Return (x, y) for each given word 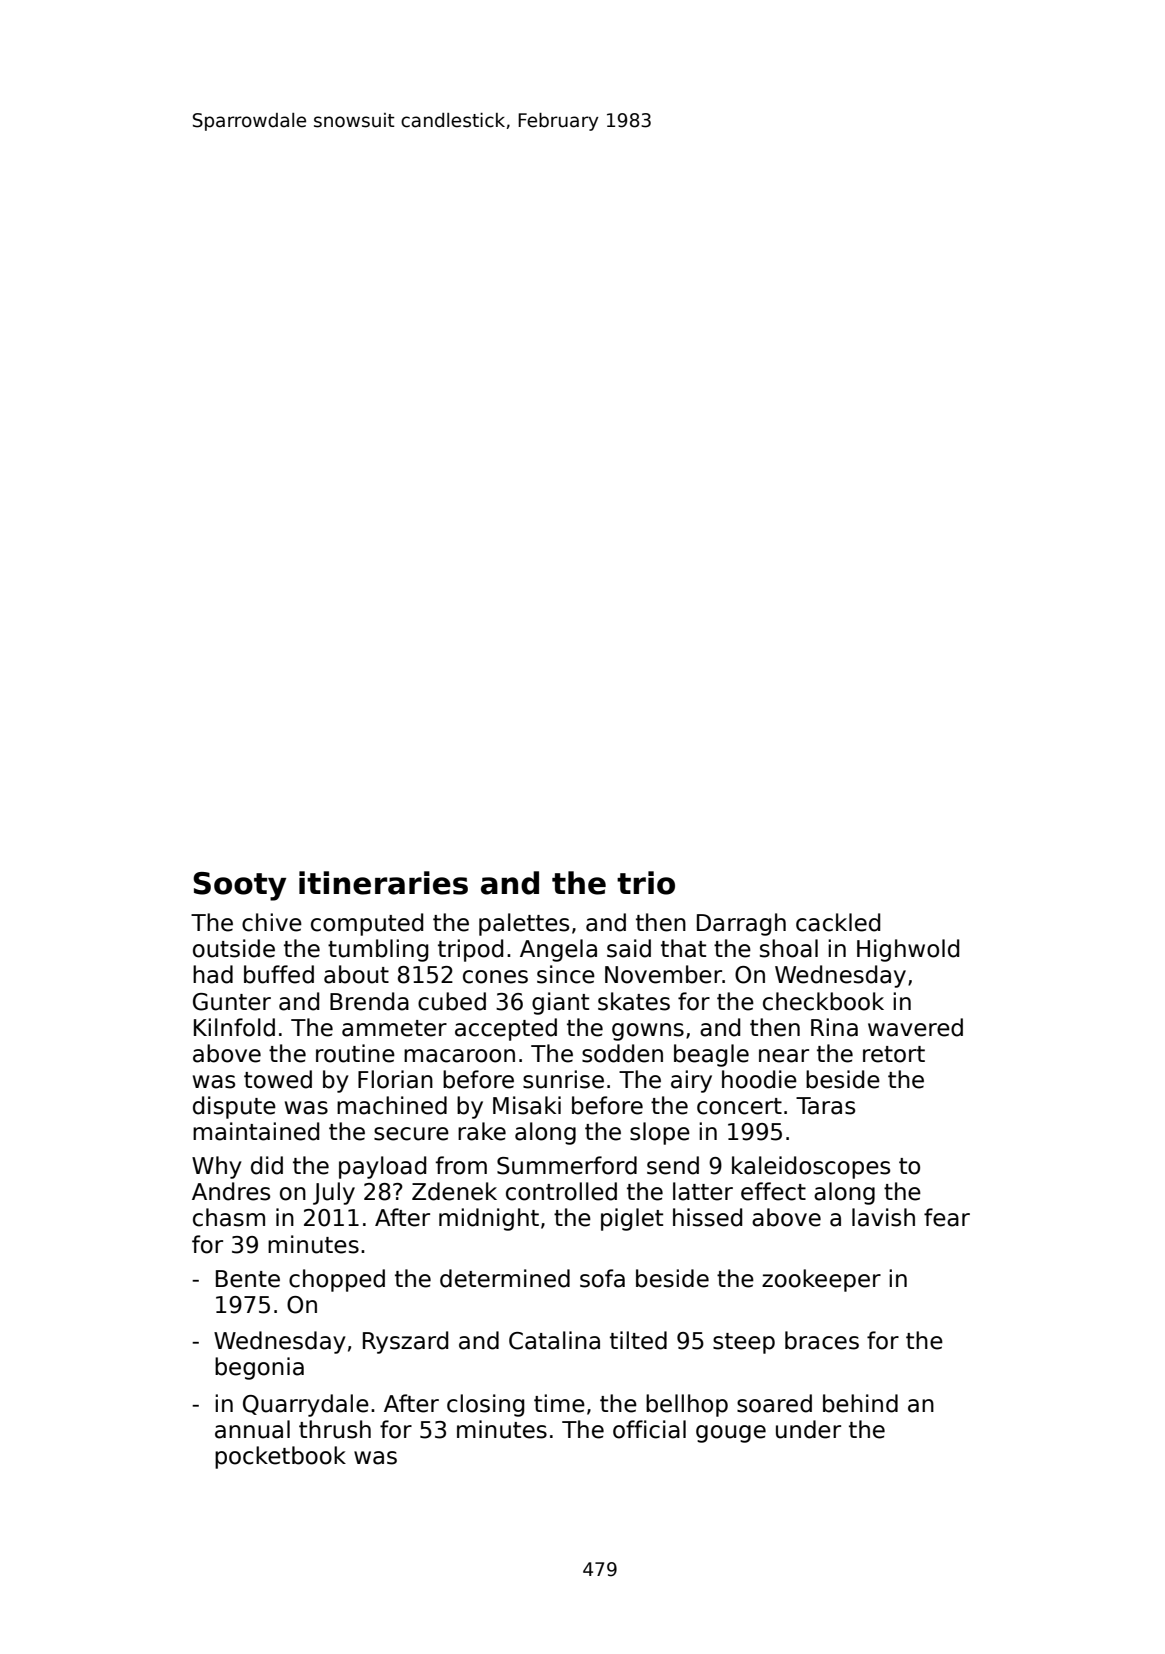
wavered (915, 1027)
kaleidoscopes (811, 1167)
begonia (259, 1368)
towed (278, 1079)
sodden (622, 1053)
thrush (335, 1429)
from (461, 1165)
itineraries (383, 883)
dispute (234, 1107)
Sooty (239, 886)
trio (646, 883)
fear (947, 1217)
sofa (602, 1278)
